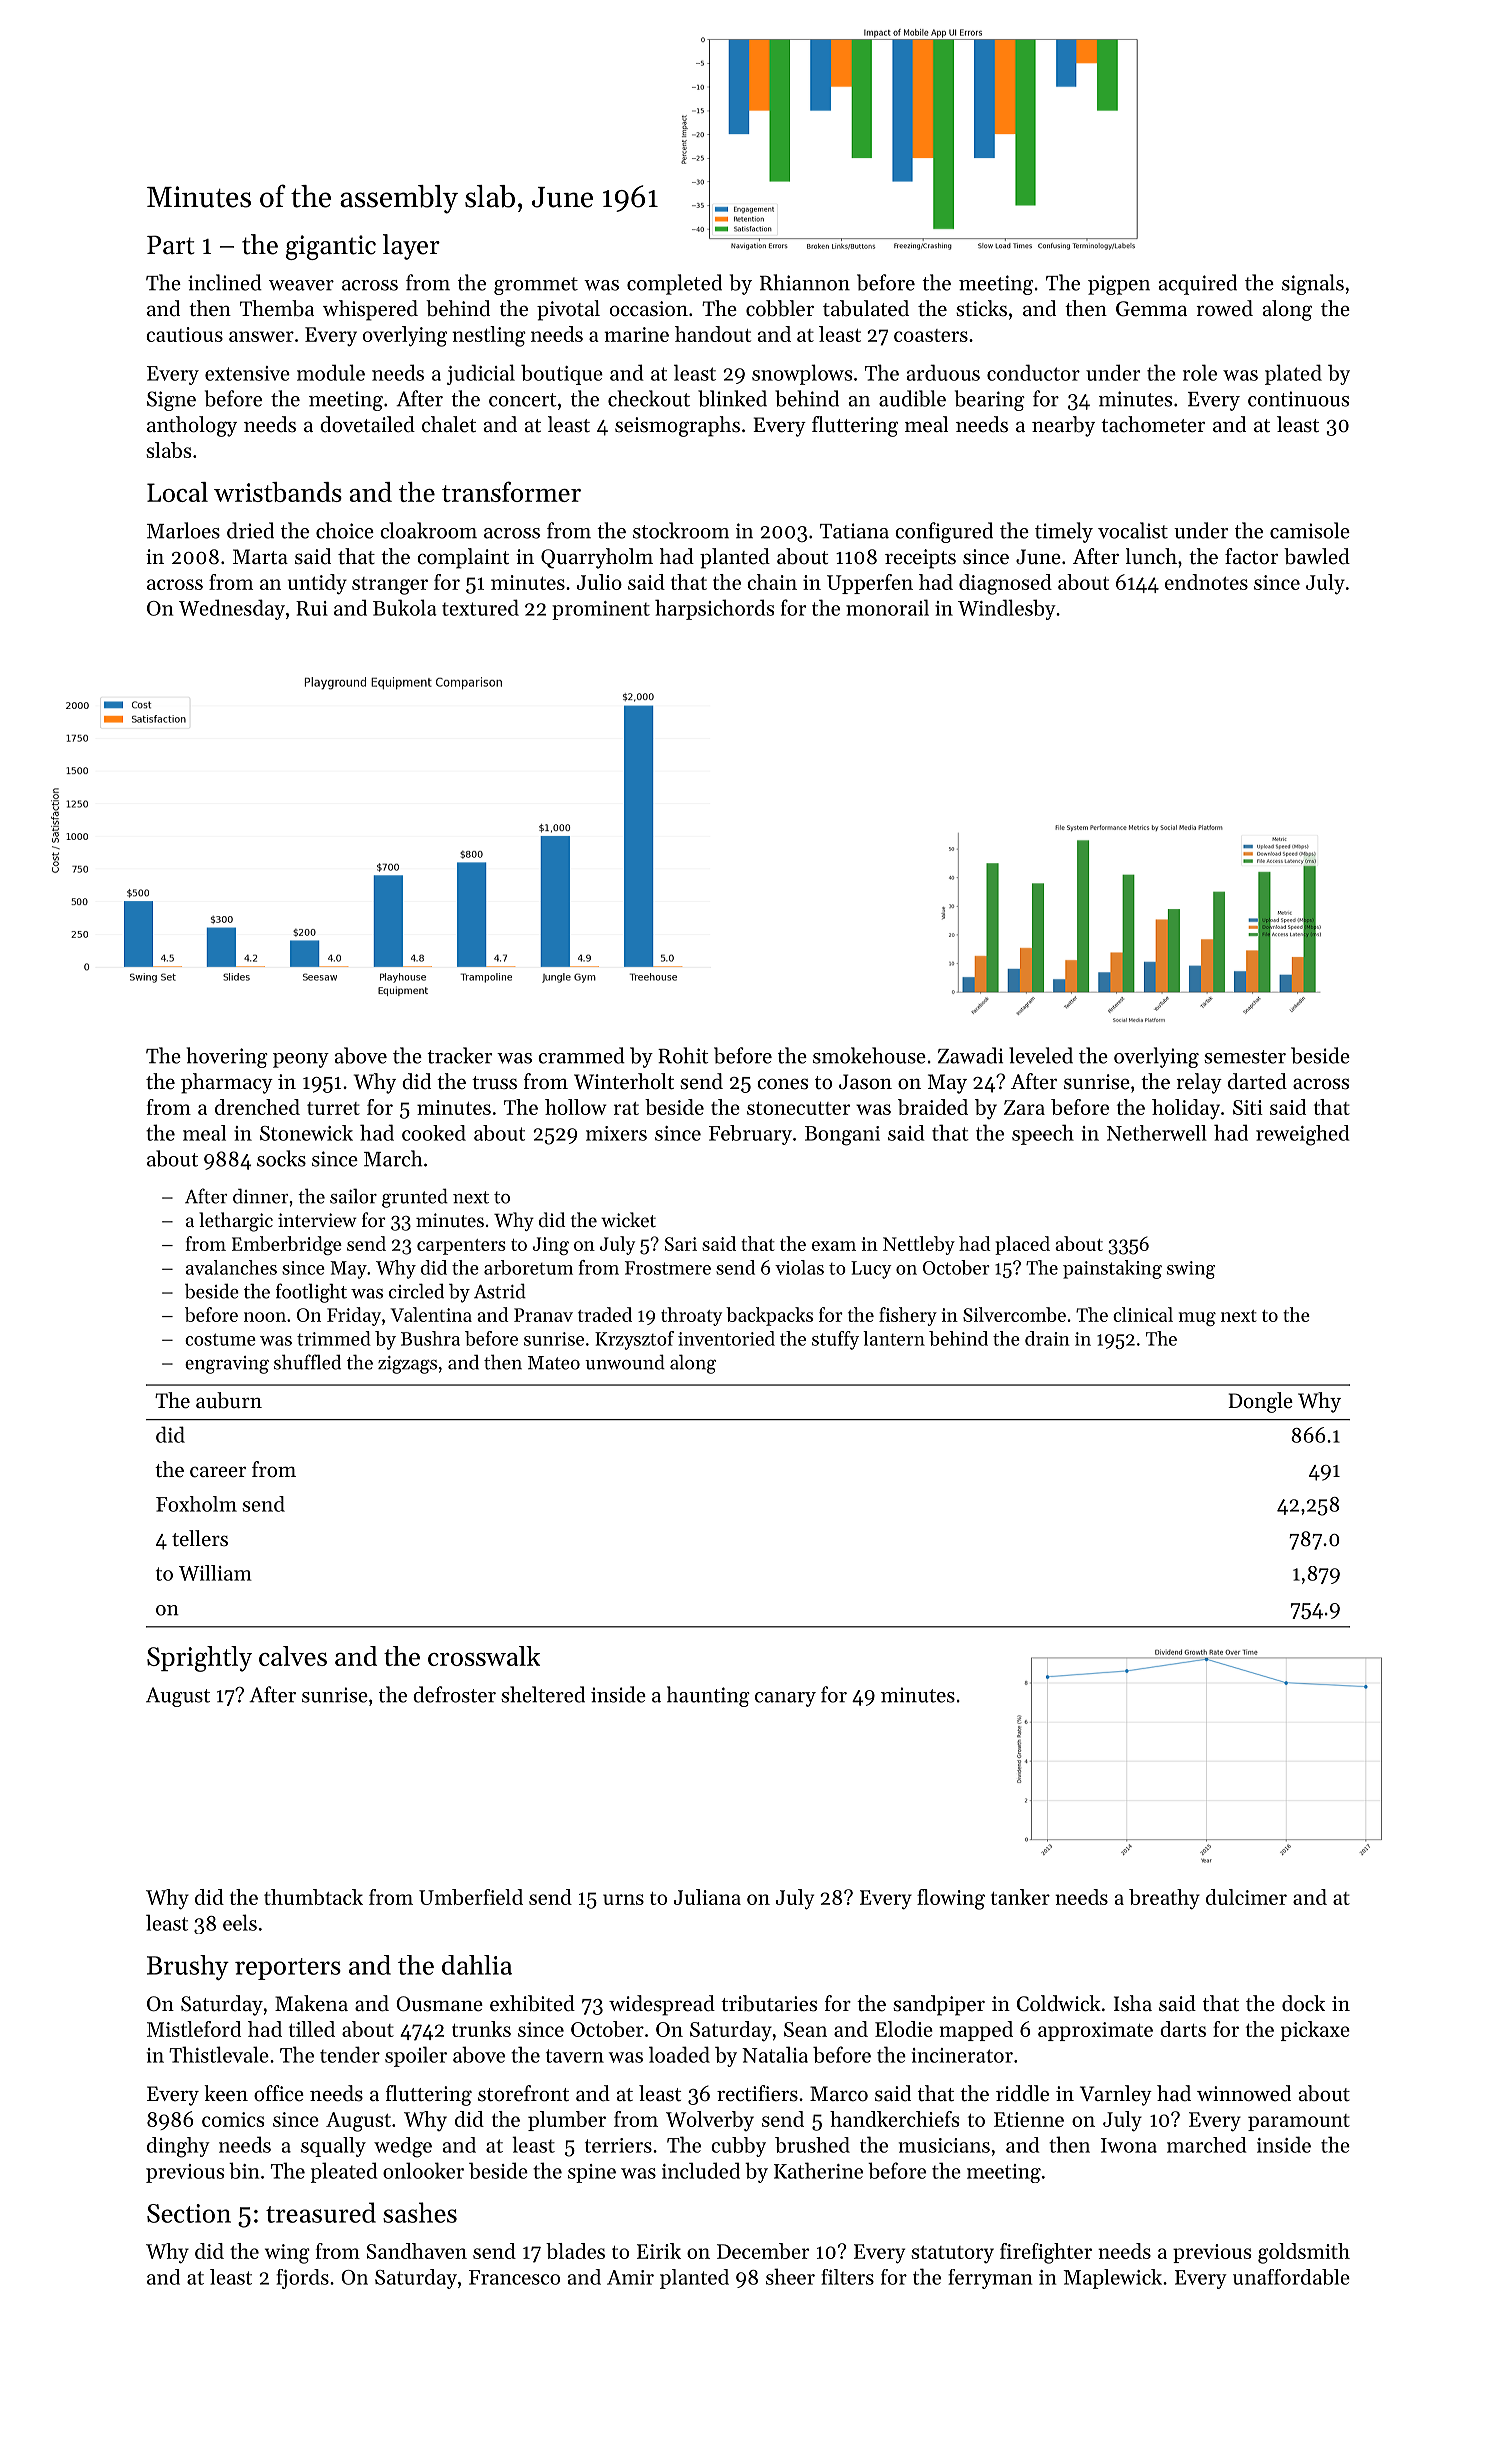  I want to click on footlight, so click(311, 1293).
